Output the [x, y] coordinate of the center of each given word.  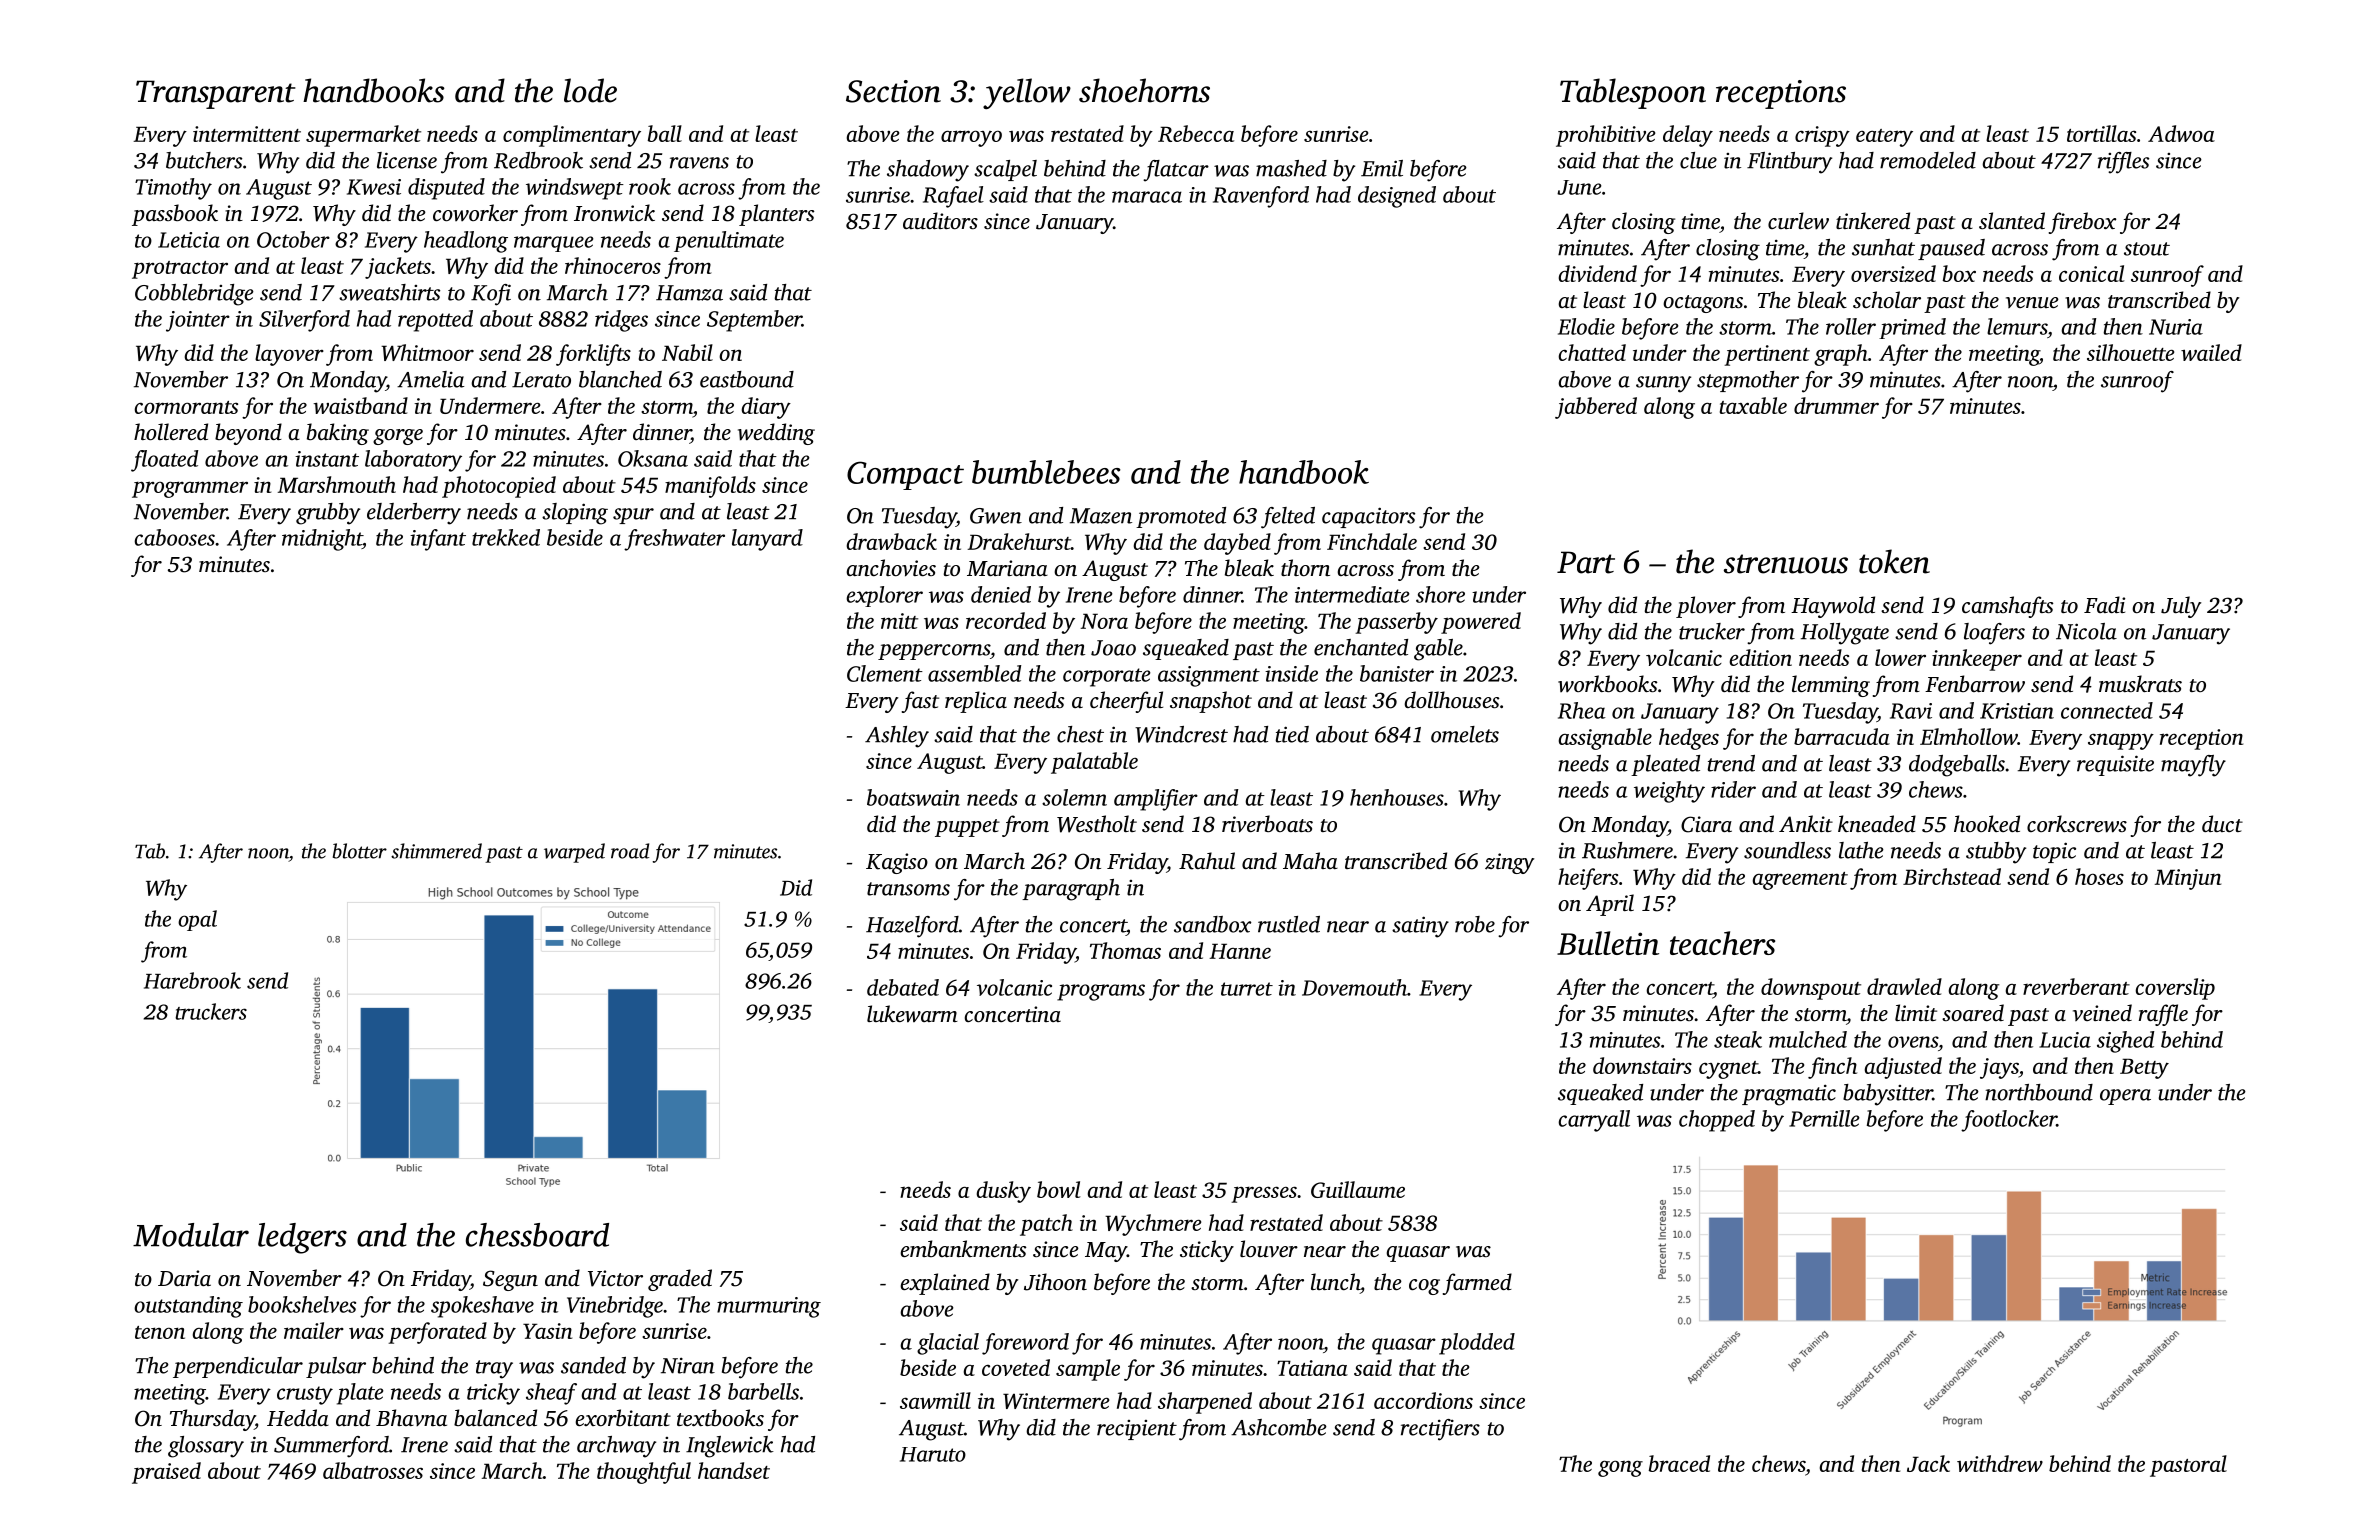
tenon [160, 1332]
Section [893, 91]
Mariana [1007, 568]
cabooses [174, 537]
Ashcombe [1279, 1427]
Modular [191, 1235]
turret [1247, 989]
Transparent [216, 94]
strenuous [1786, 564]
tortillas [2101, 133]
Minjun [2188, 879]
